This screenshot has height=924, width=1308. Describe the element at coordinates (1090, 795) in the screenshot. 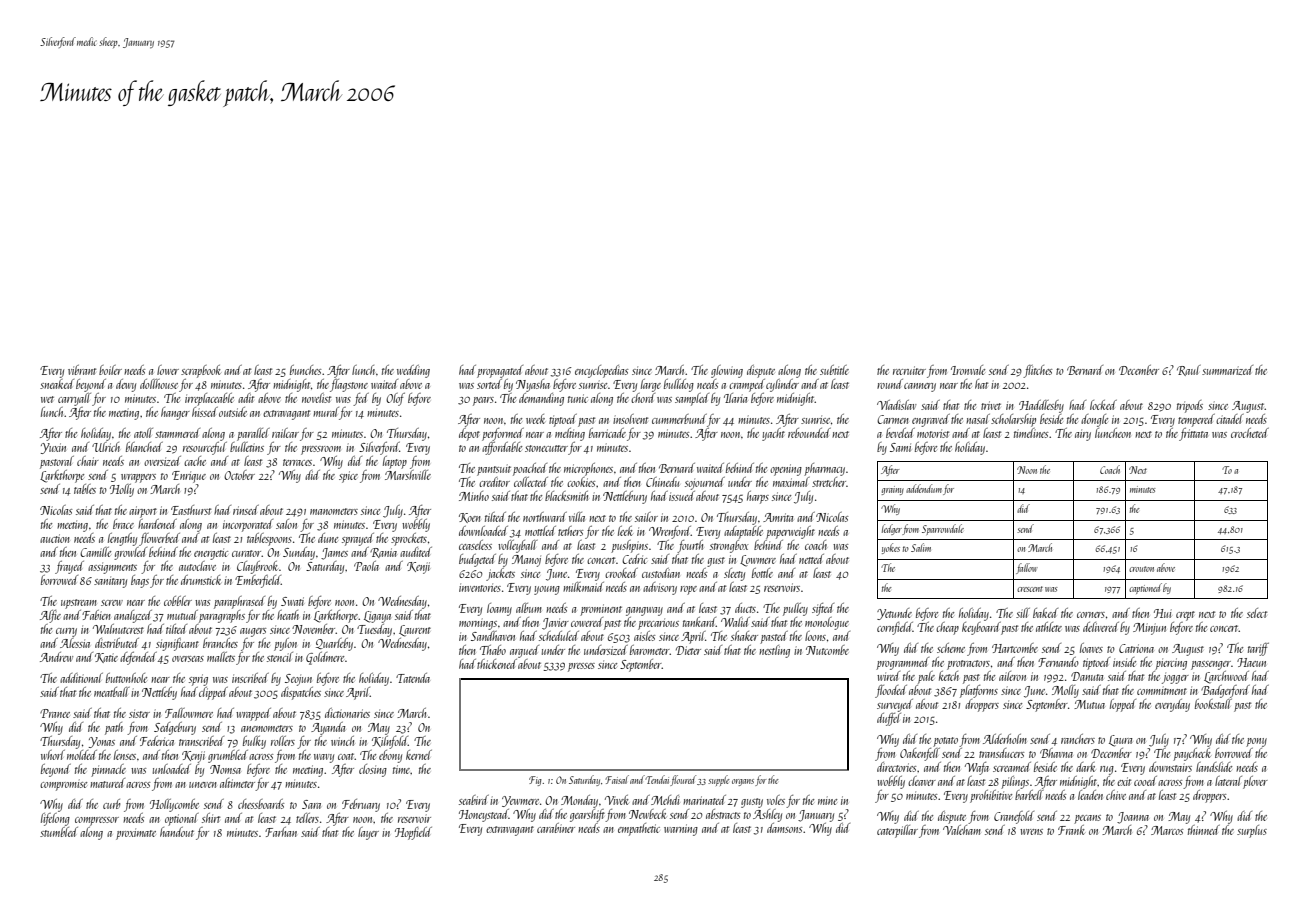

I see `leaden` at that location.
